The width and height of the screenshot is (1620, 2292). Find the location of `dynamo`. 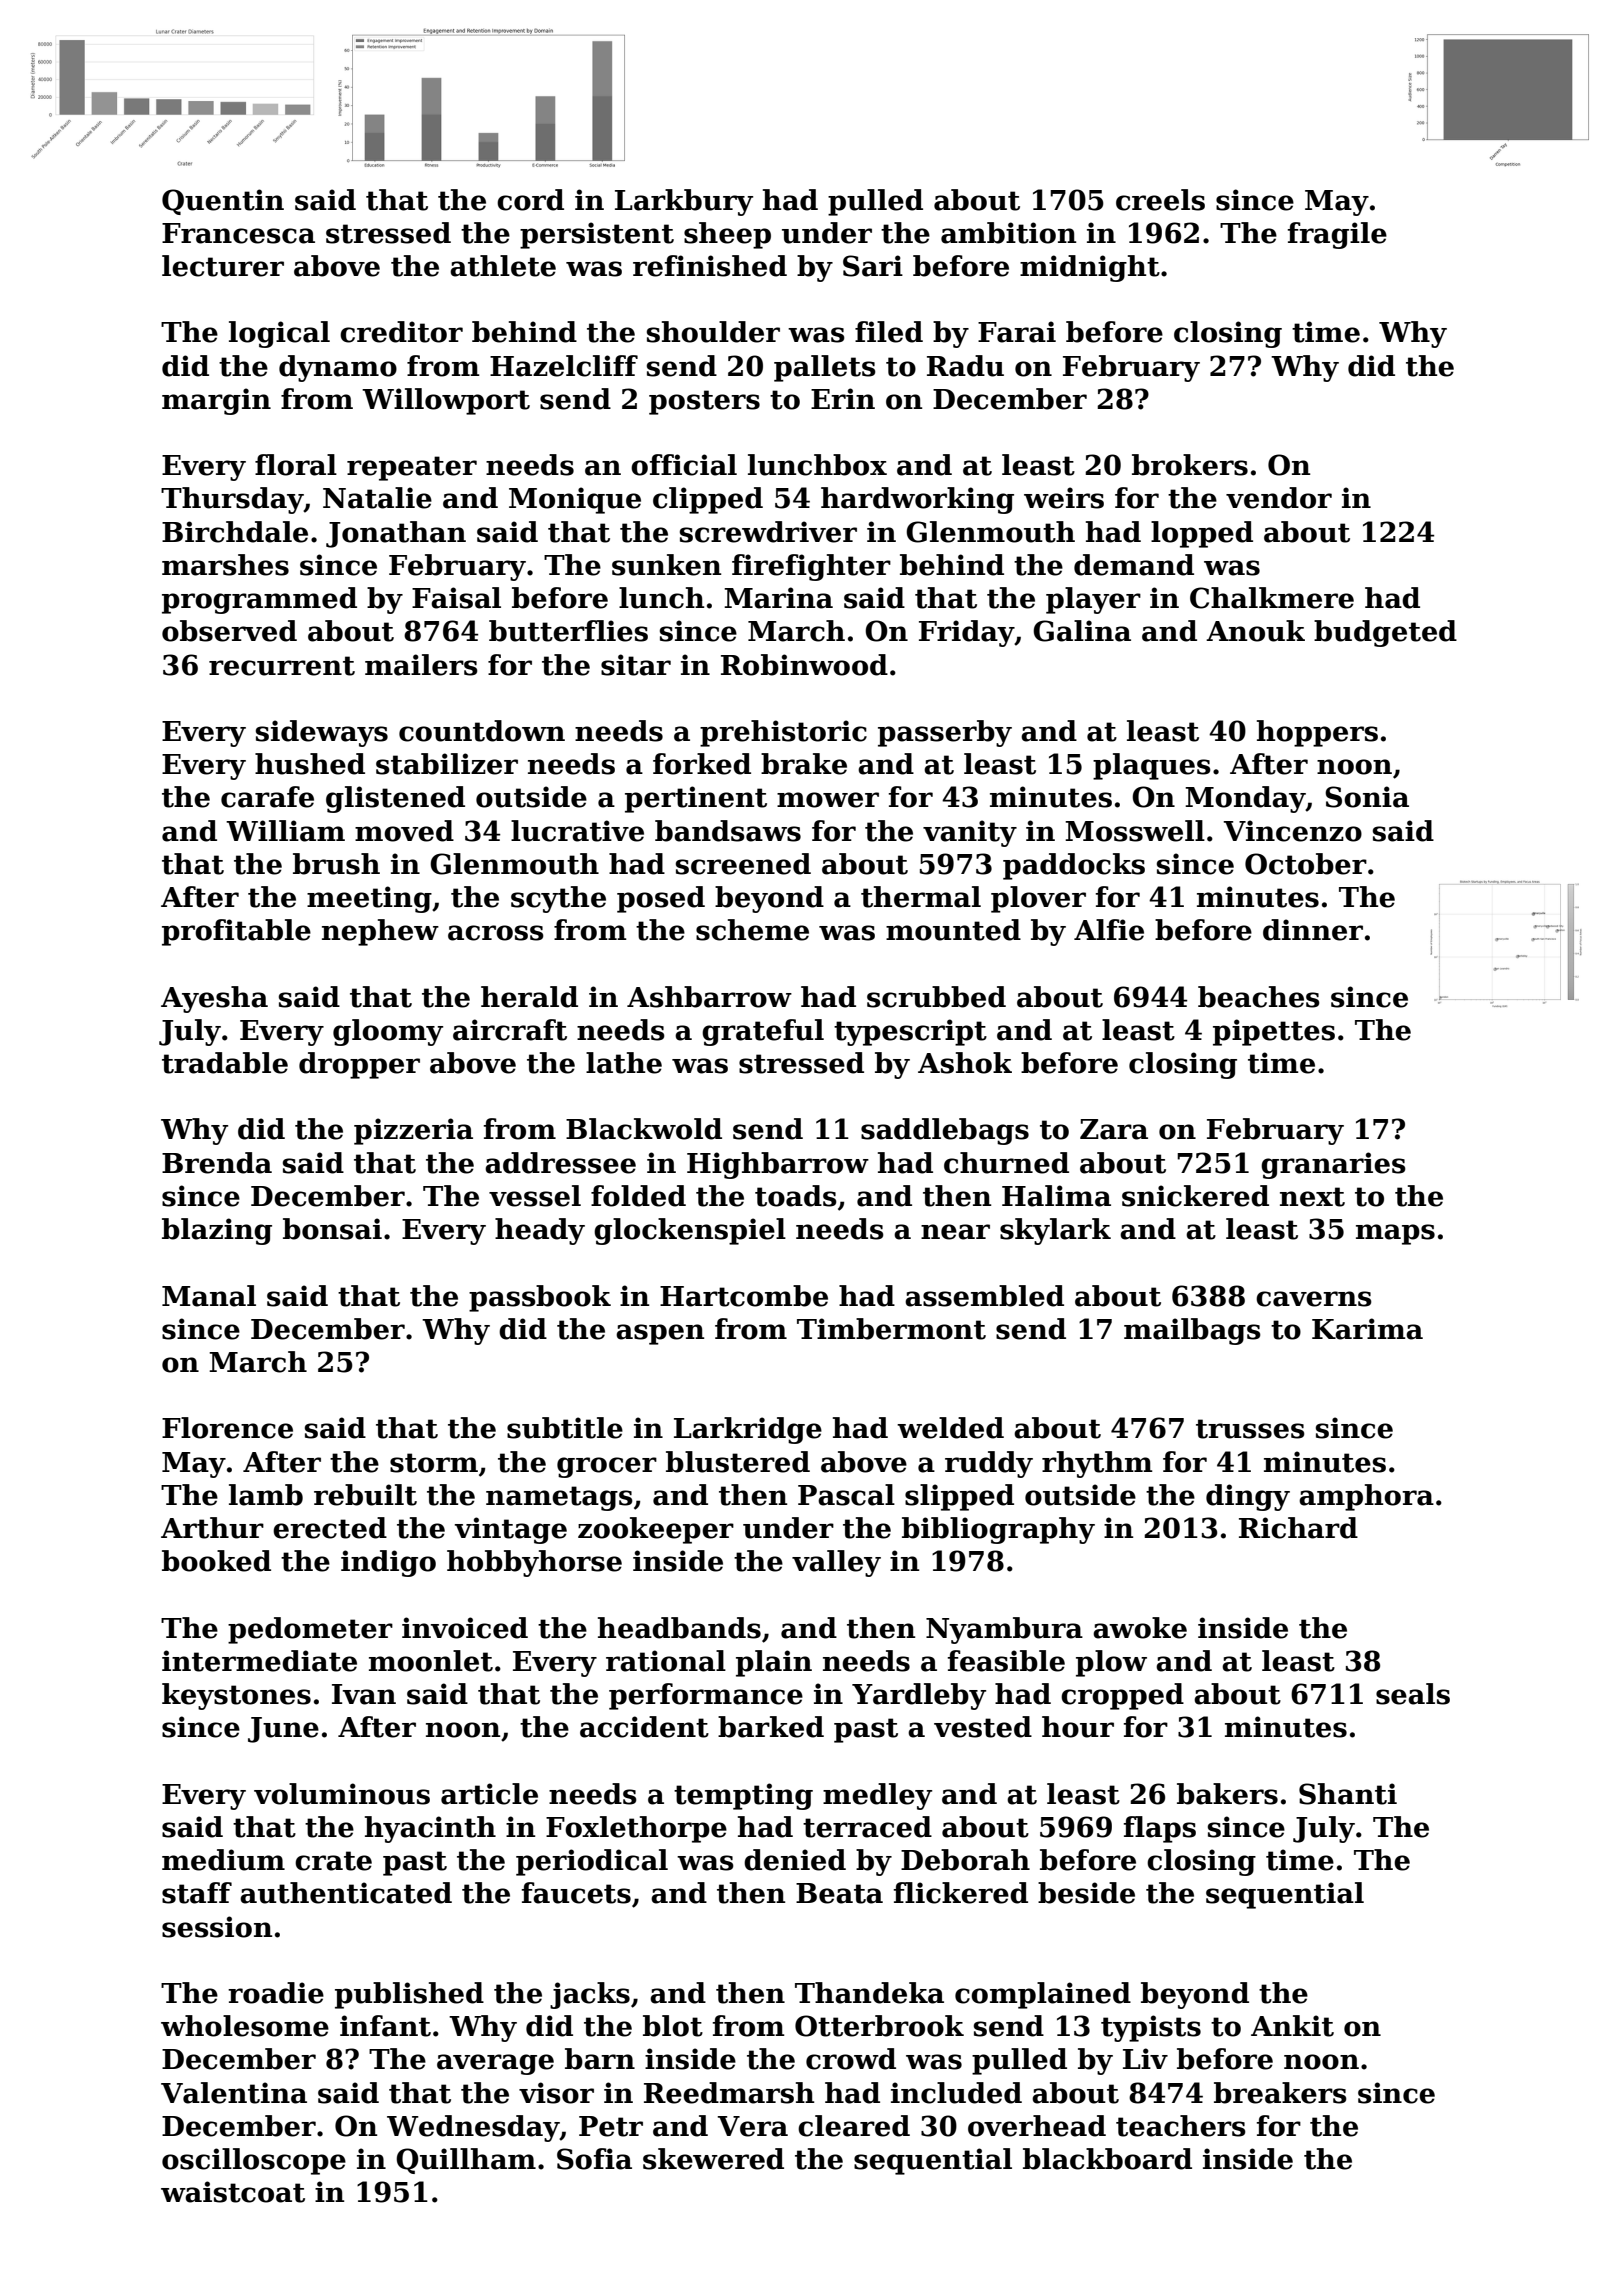

dynamo is located at coordinates (338, 368).
